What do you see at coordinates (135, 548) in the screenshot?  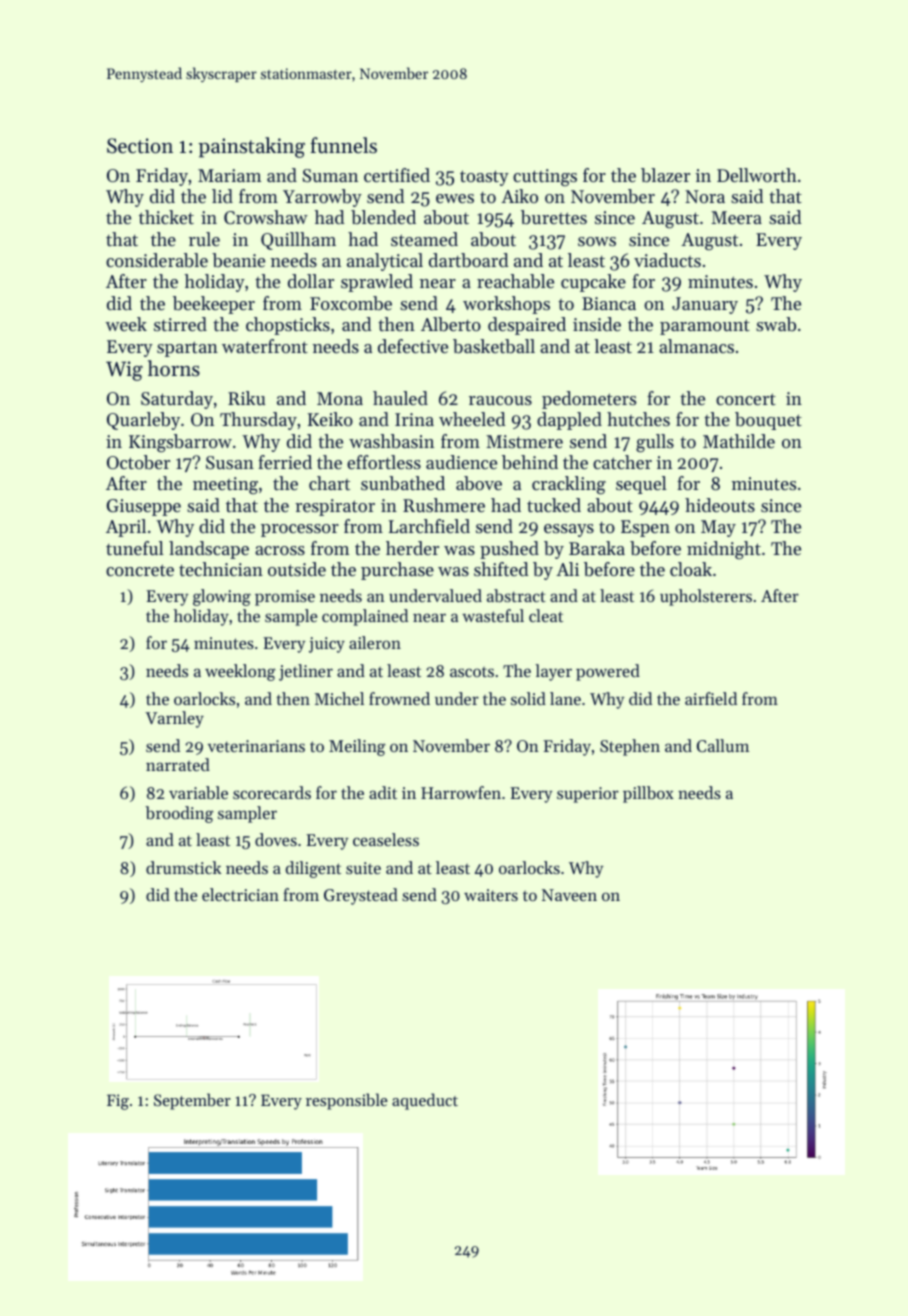 I see `tuneful` at bounding box center [135, 548].
